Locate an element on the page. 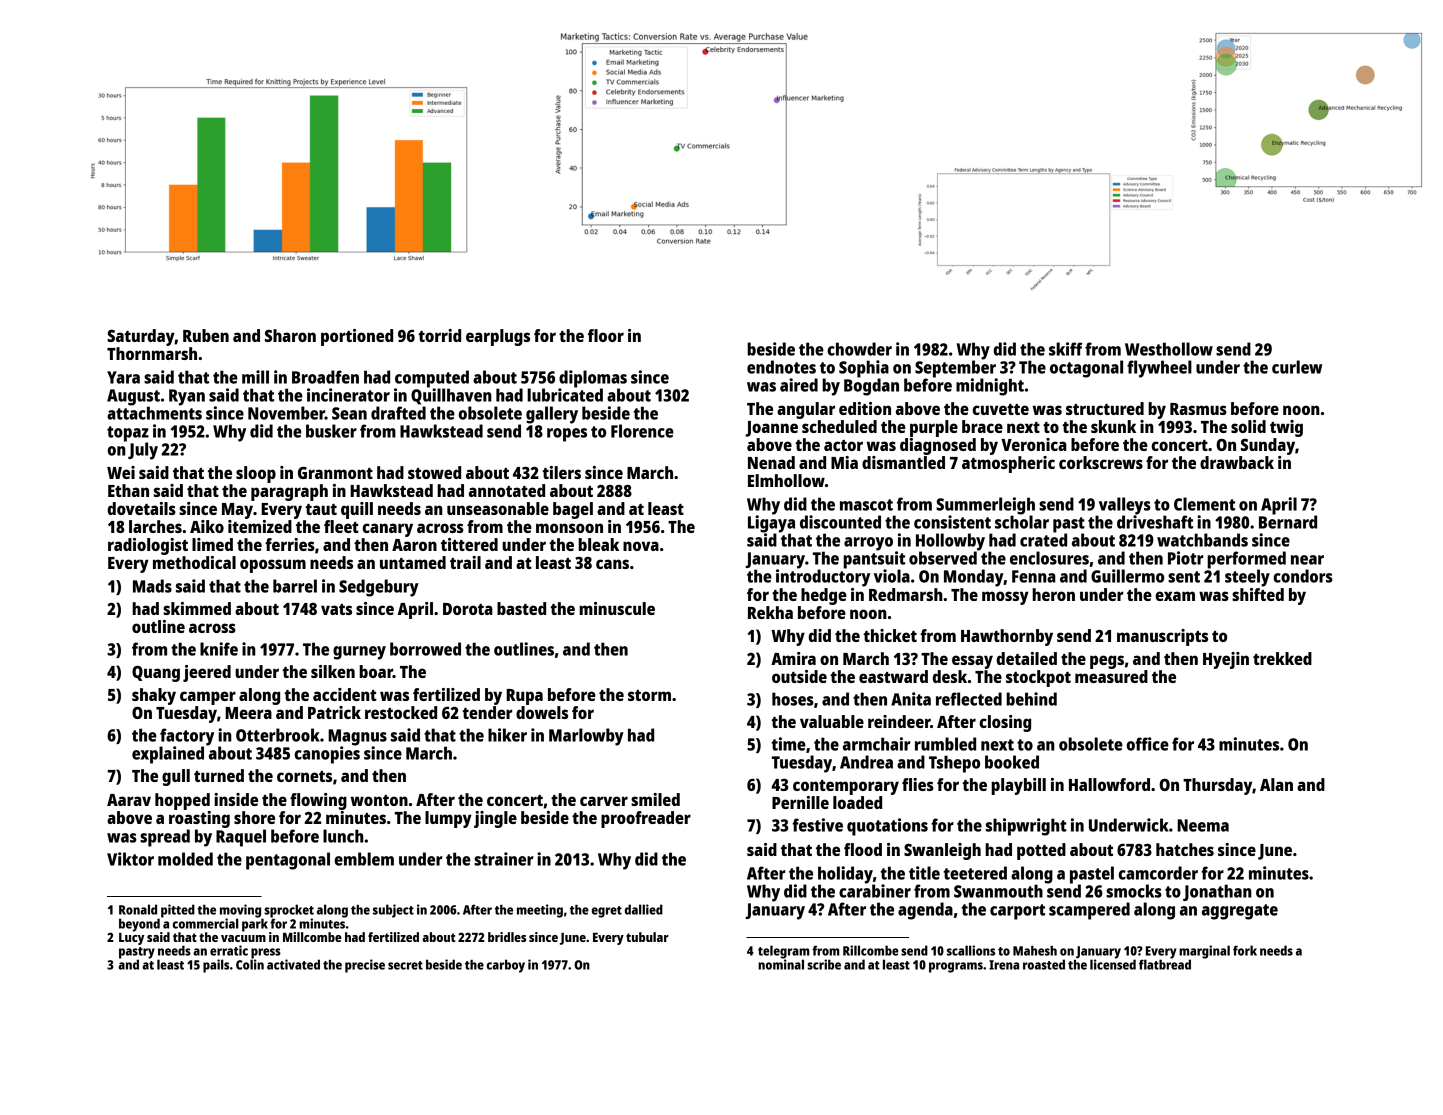  hatches is located at coordinates (1185, 849).
